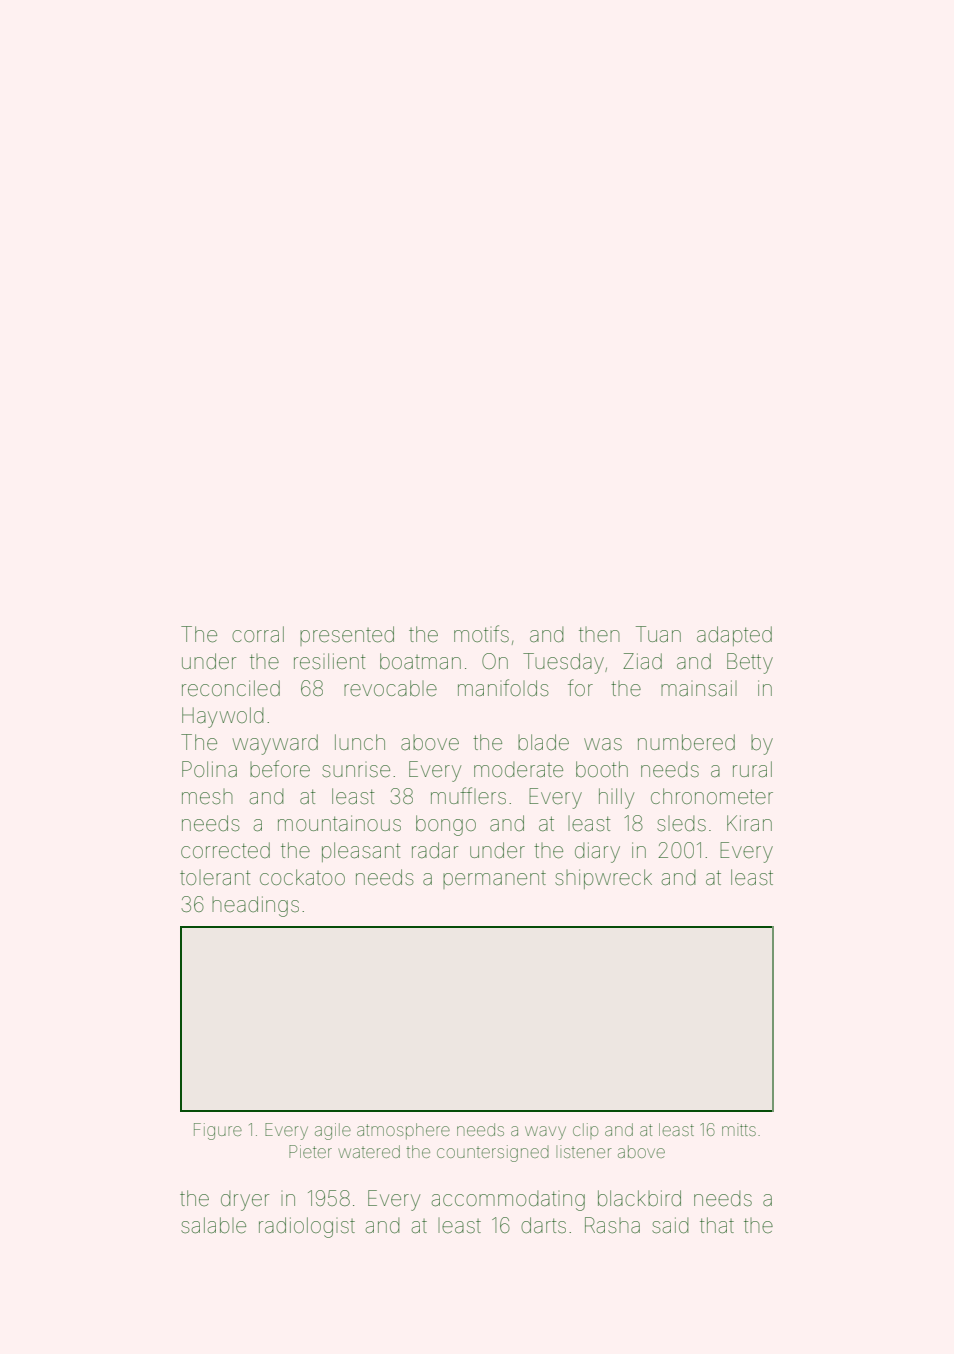  Describe the element at coordinates (347, 636) in the image. I see `presented` at that location.
